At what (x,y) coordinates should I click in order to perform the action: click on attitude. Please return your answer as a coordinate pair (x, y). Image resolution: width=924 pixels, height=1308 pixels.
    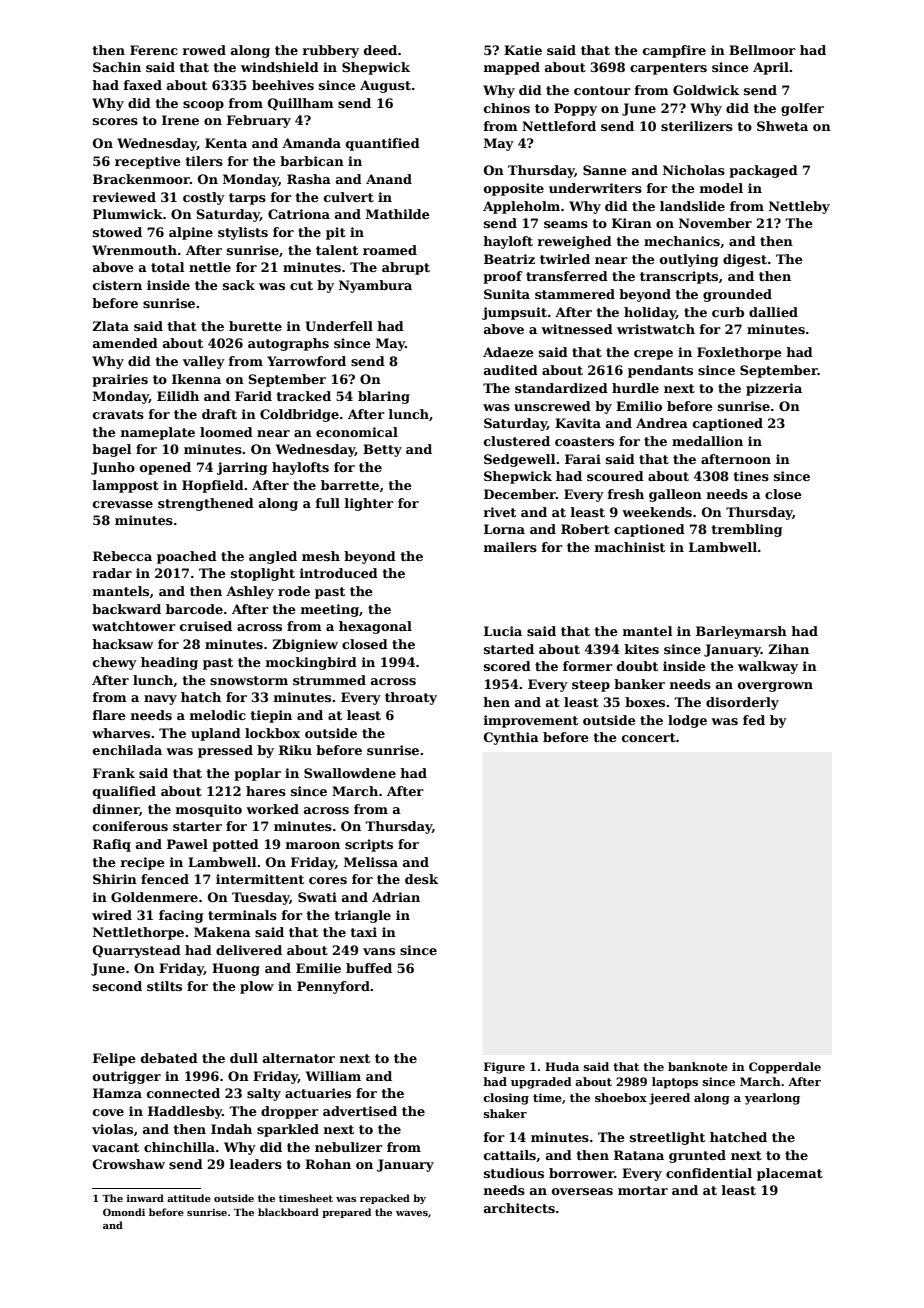
    Looking at the image, I should click on (189, 1198).
